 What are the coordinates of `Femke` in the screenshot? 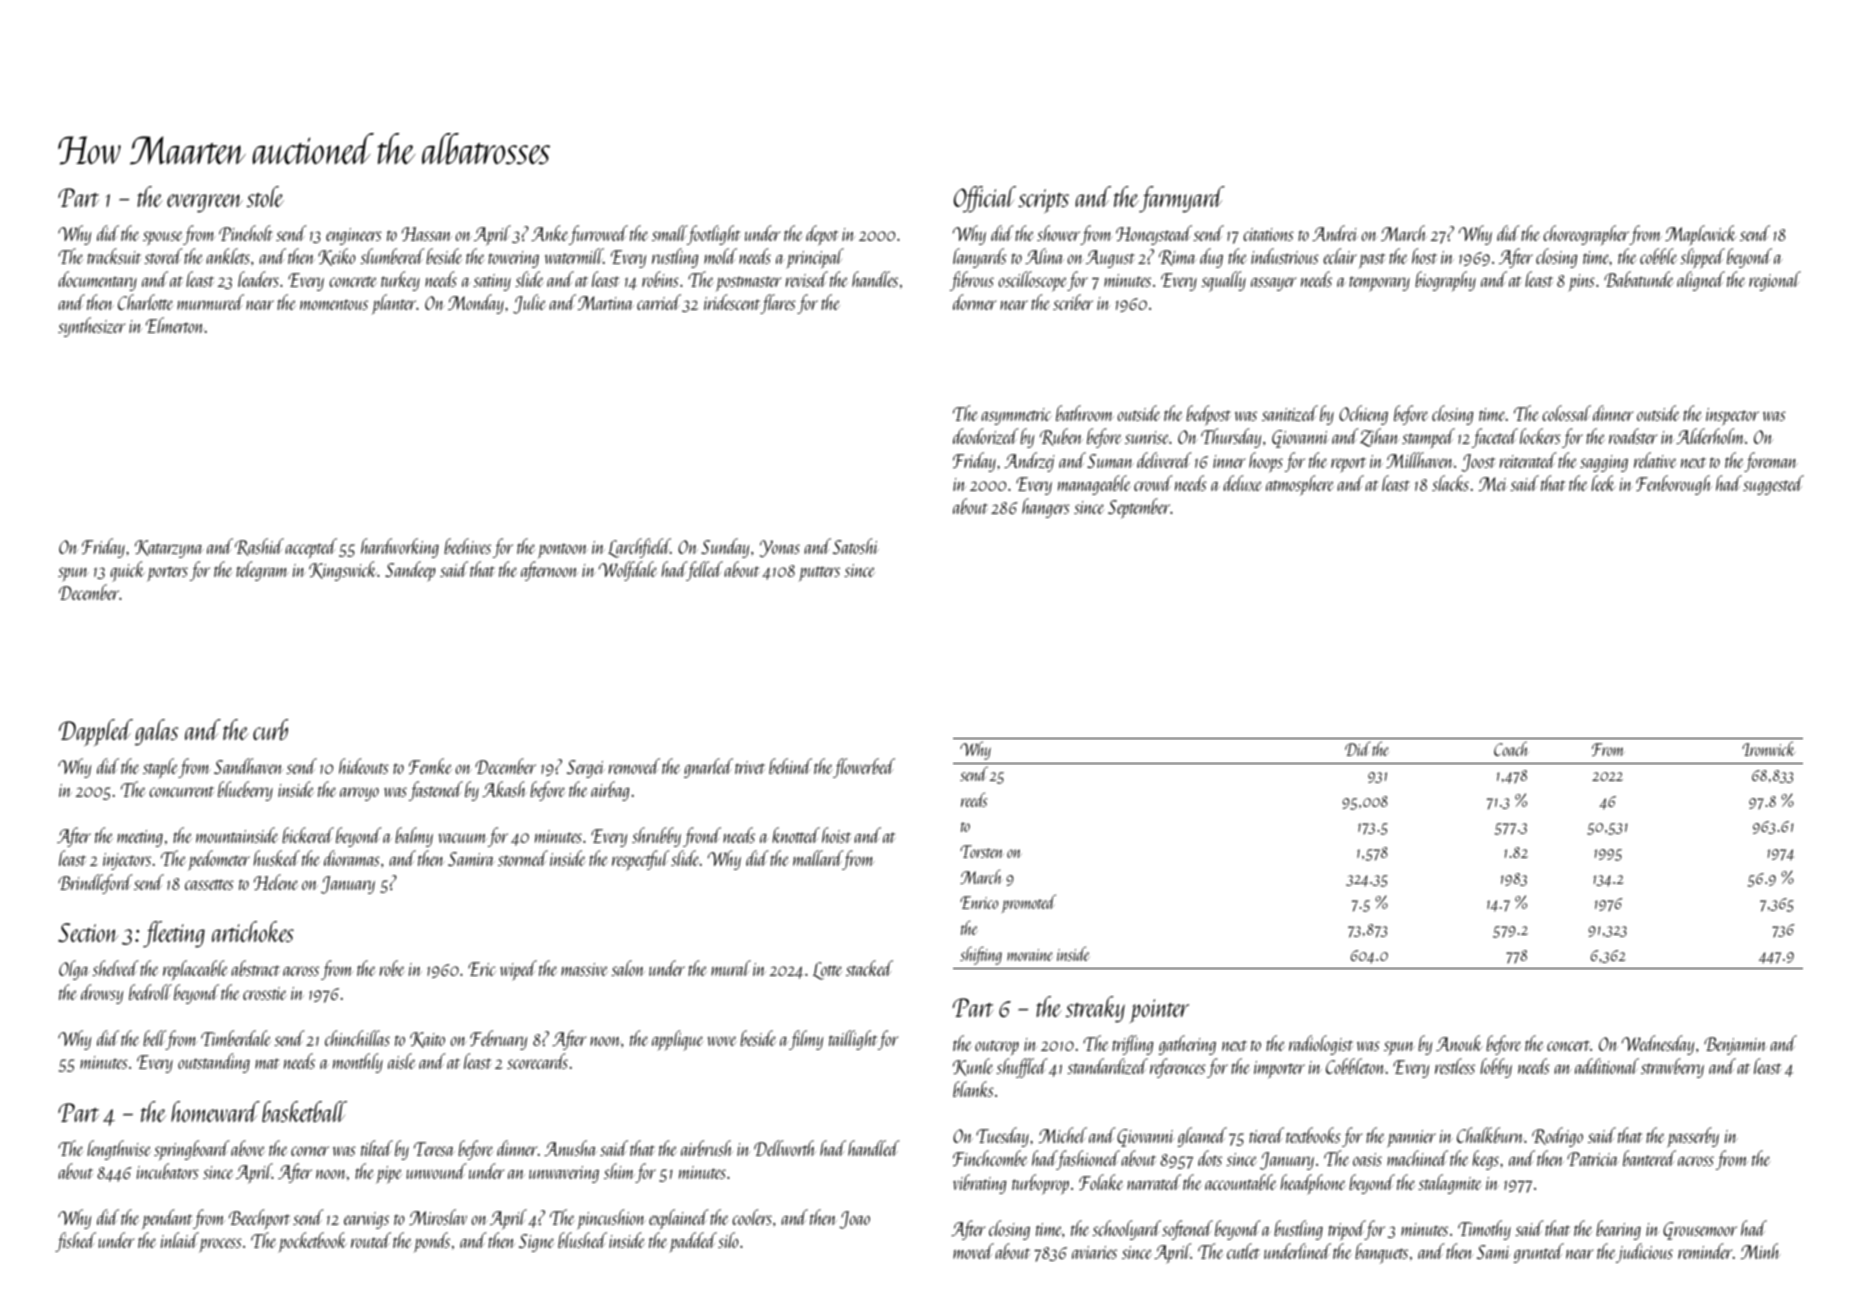 It's located at (430, 766).
